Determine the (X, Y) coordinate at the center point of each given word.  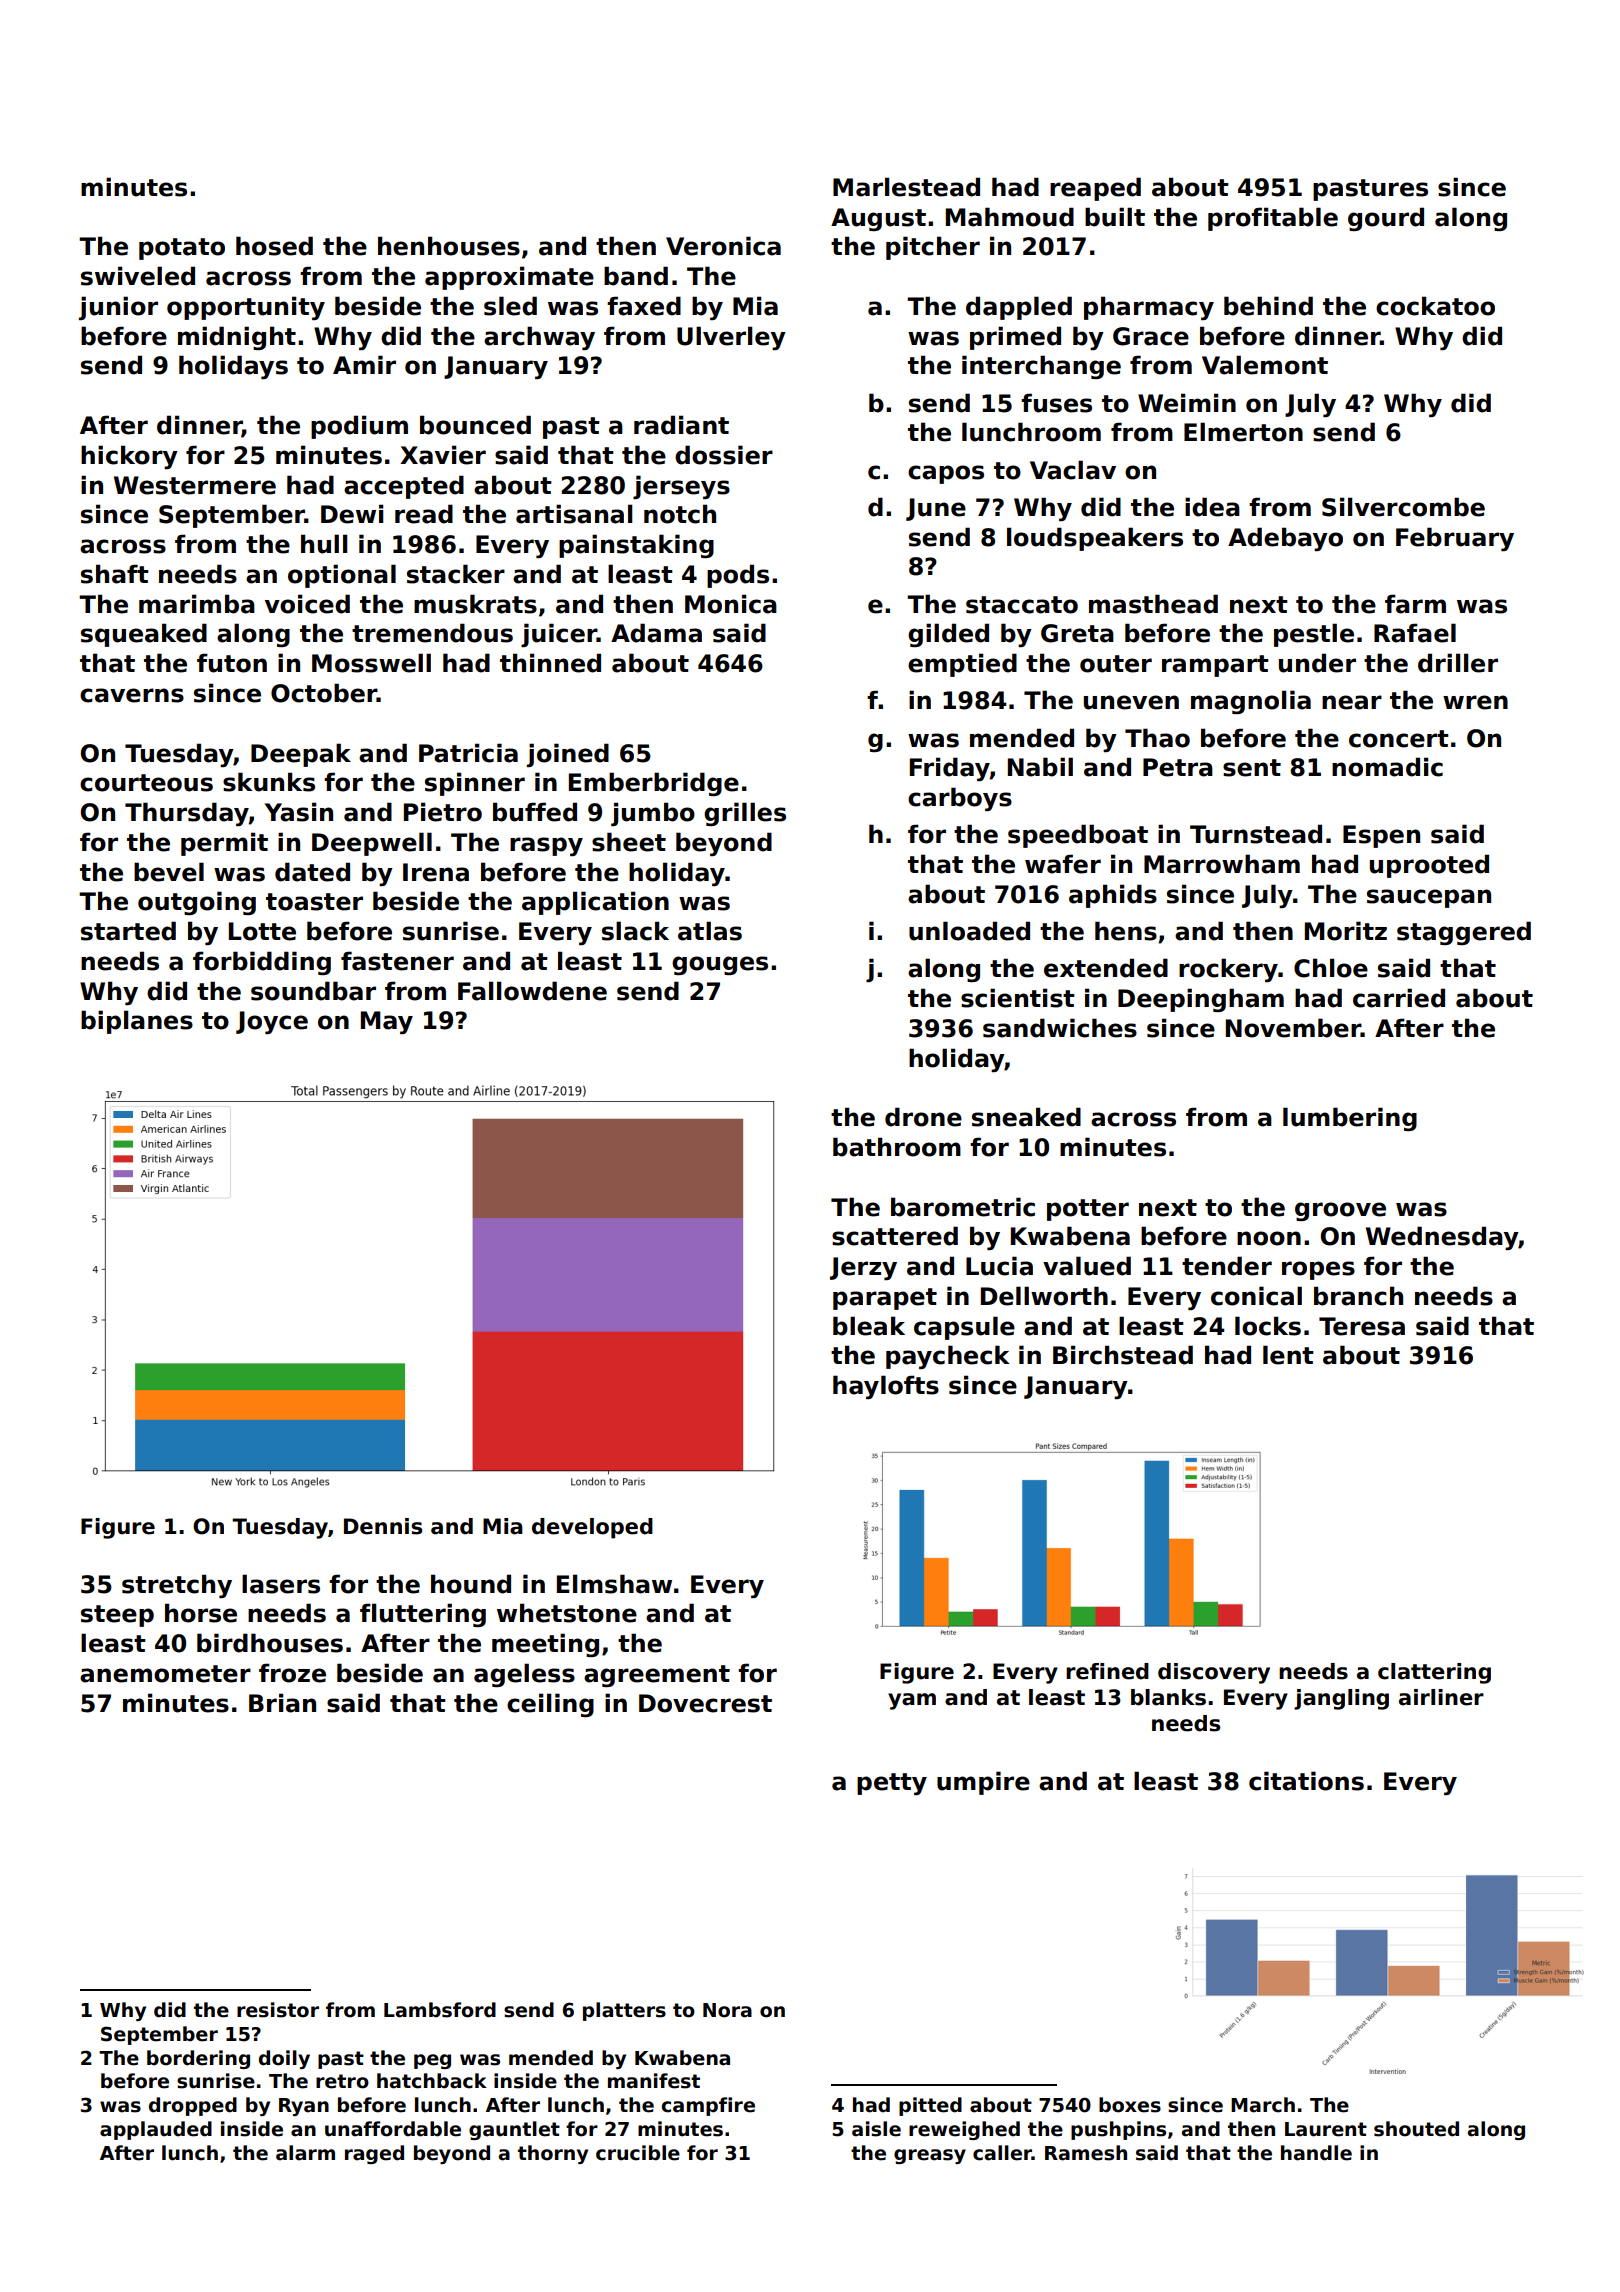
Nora (727, 2010)
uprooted (1429, 866)
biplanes (137, 1022)
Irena (436, 872)
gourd (1386, 219)
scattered (895, 1236)
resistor (278, 2010)
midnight (237, 338)
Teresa (1362, 1326)
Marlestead (906, 187)
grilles (745, 814)
